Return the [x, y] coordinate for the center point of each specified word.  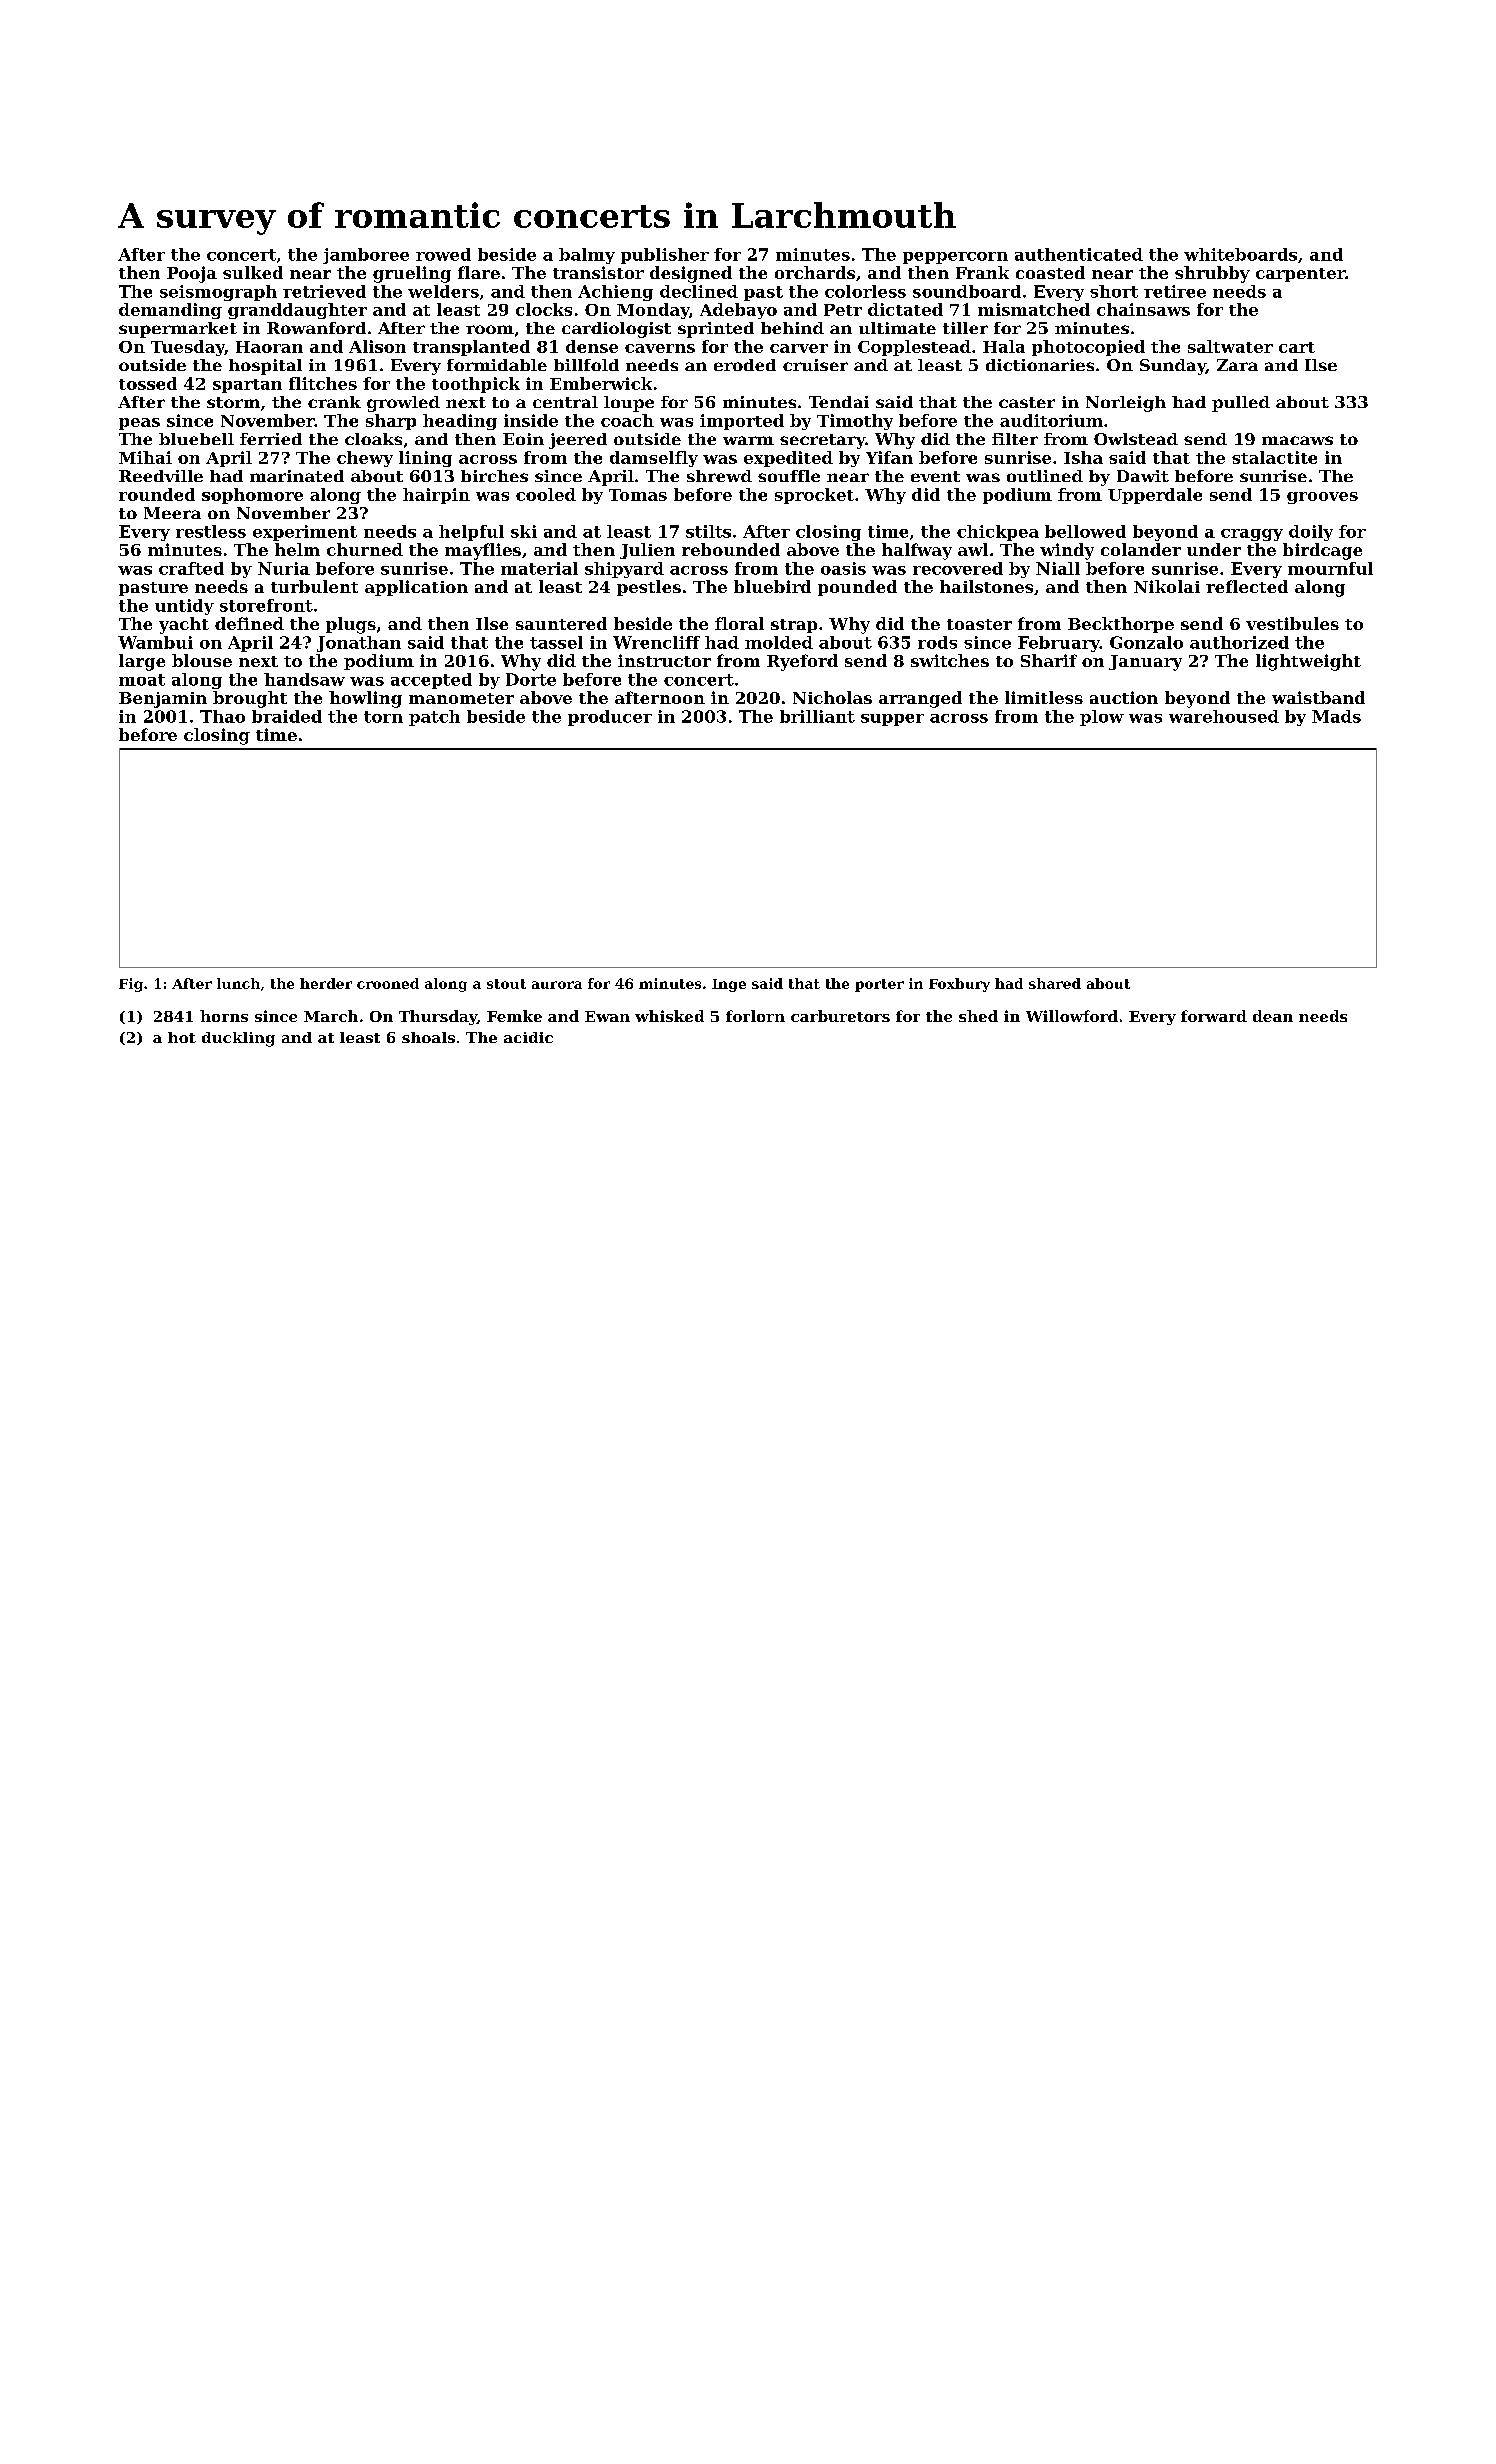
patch [434, 718]
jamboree [366, 256]
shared [1055, 983]
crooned [388, 983]
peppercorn [955, 258]
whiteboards [1240, 254]
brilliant [817, 716]
